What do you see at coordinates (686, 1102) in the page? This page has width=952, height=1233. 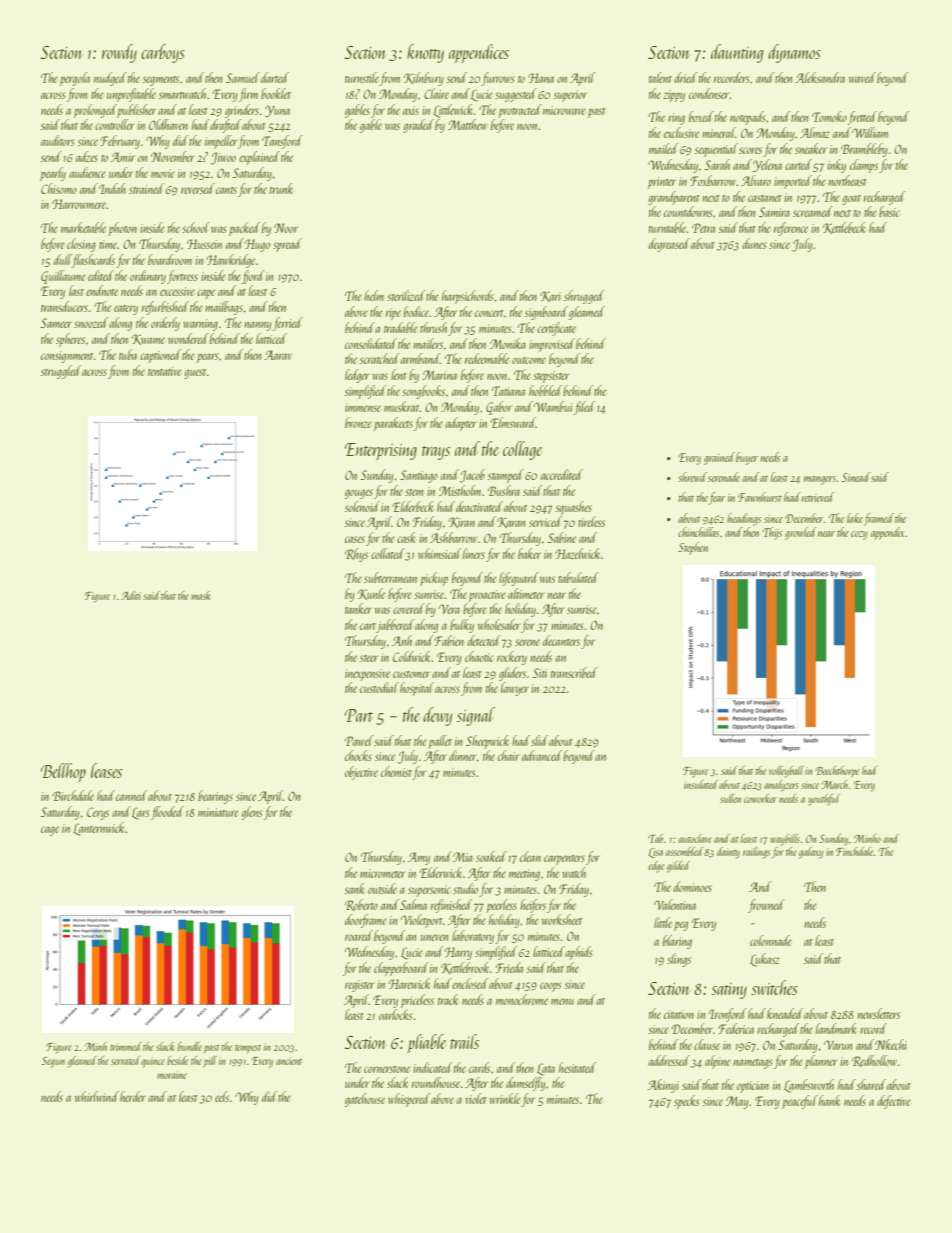 I see `specks` at bounding box center [686, 1102].
